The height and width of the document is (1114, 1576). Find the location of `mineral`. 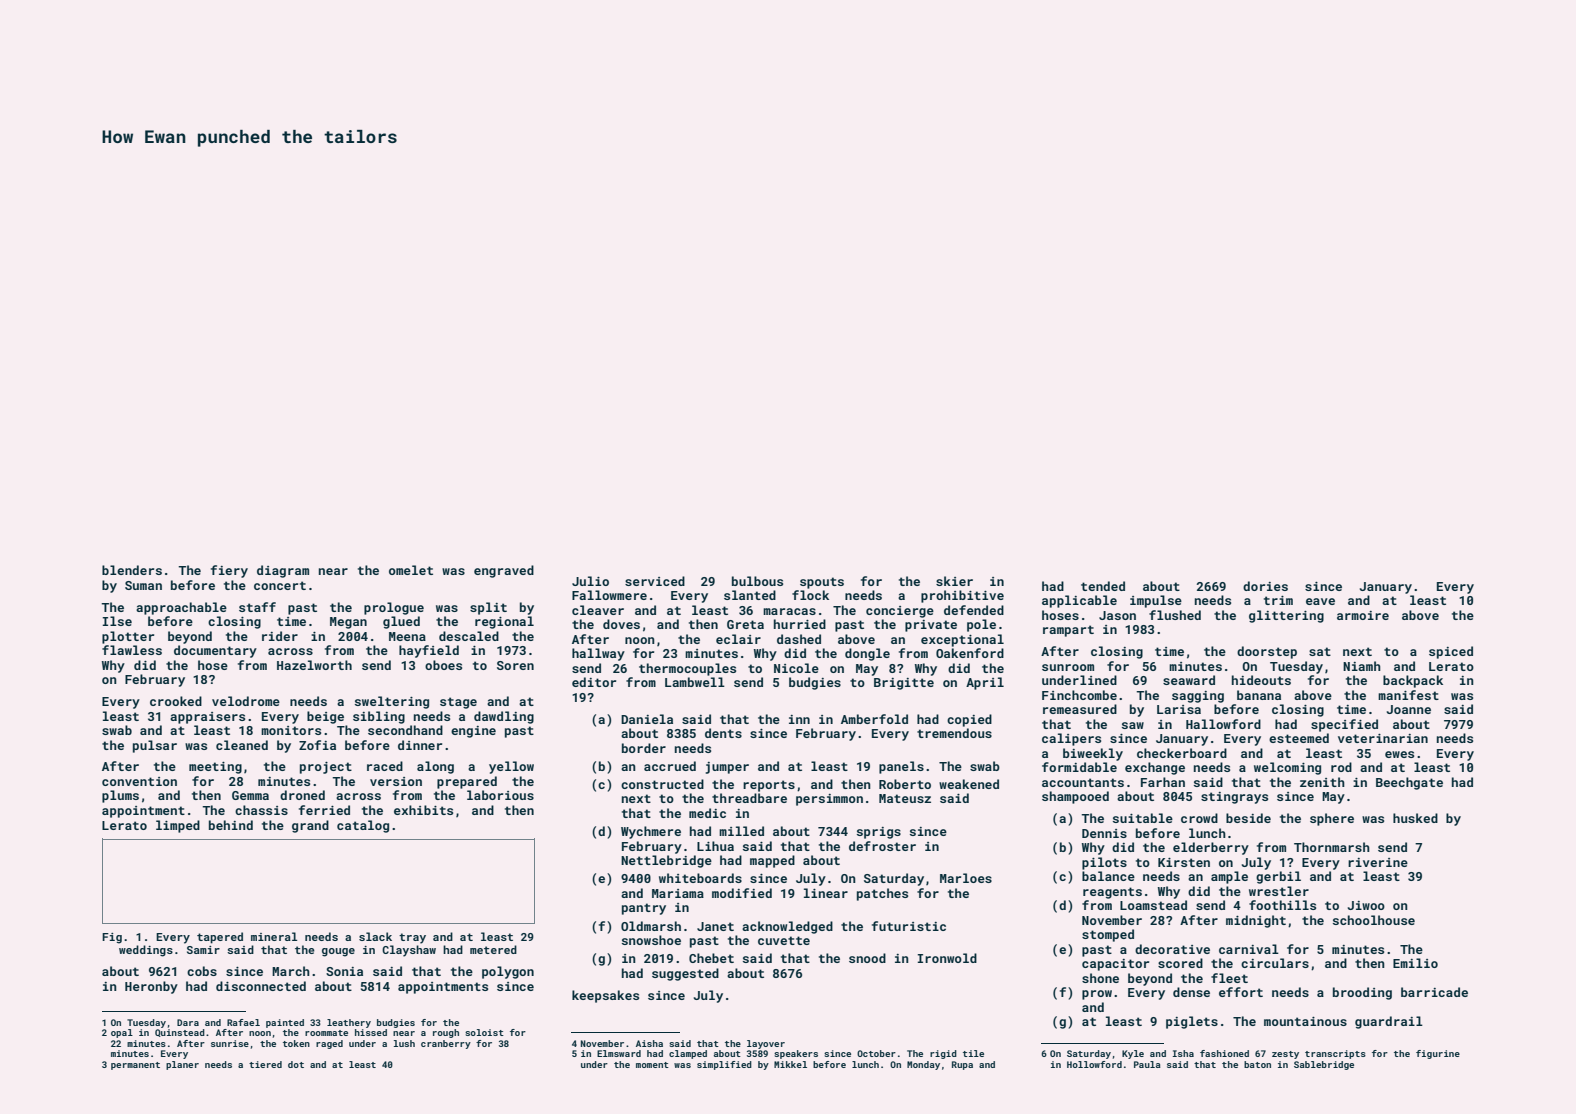

mineral is located at coordinates (274, 936).
